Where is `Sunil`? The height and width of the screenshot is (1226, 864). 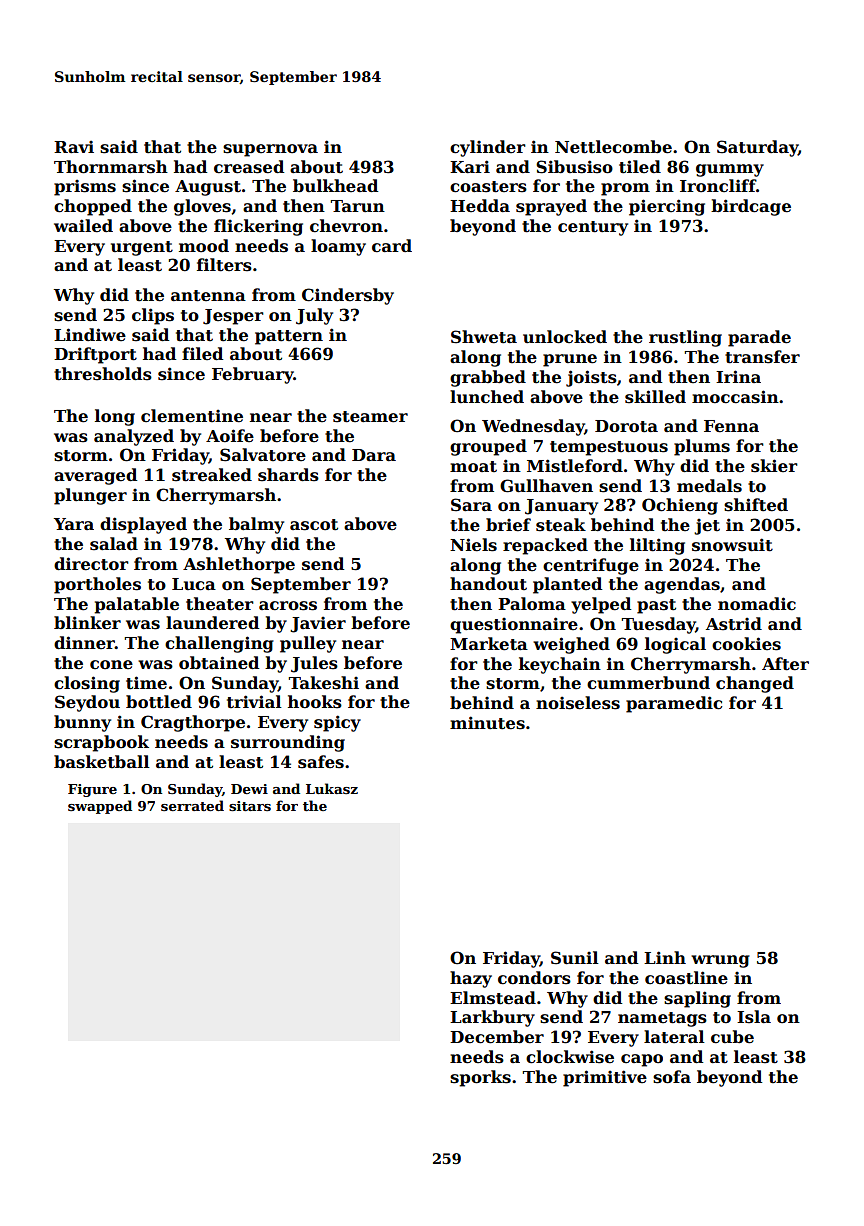 Sunil is located at coordinates (575, 958).
